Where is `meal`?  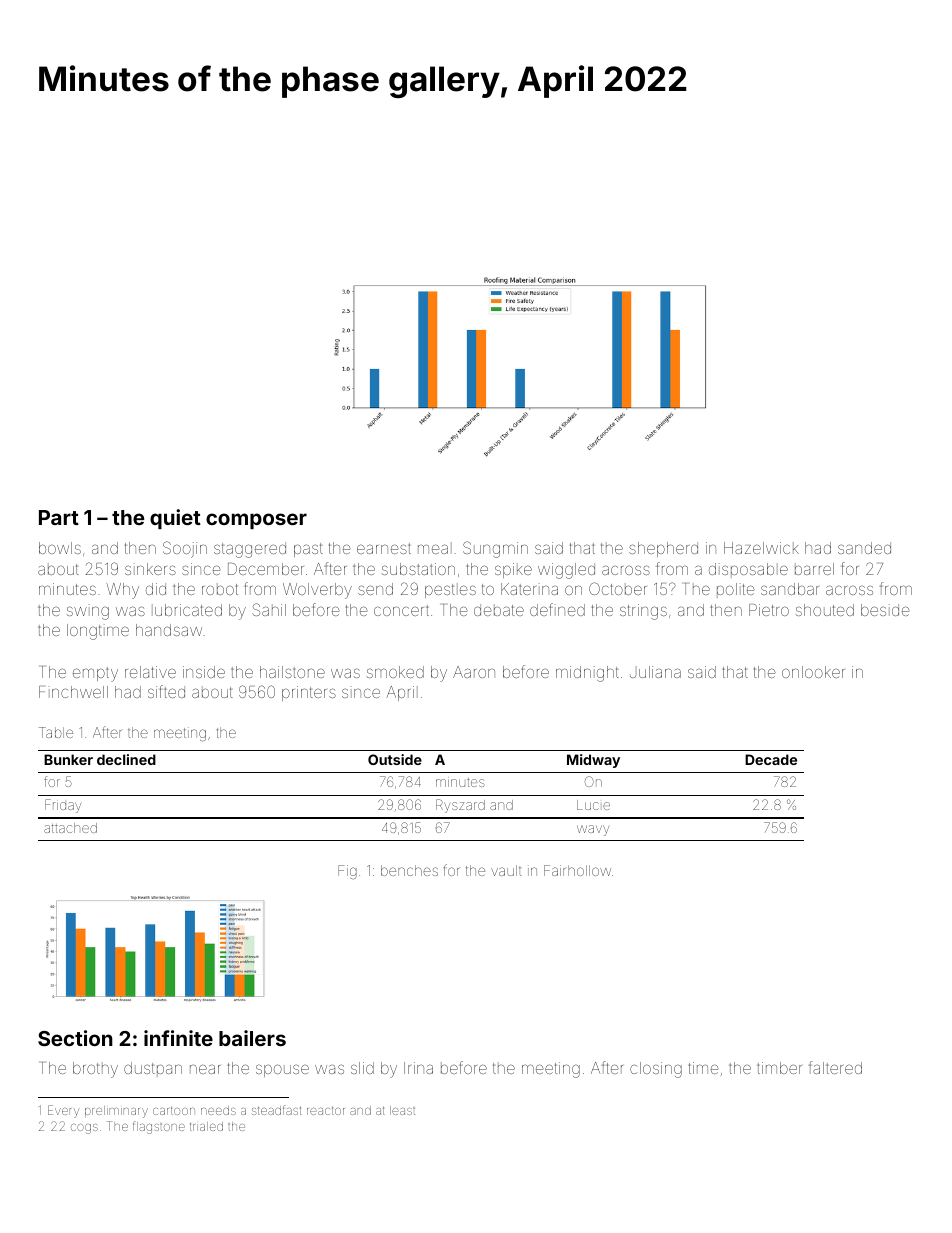
meal is located at coordinates (435, 548).
